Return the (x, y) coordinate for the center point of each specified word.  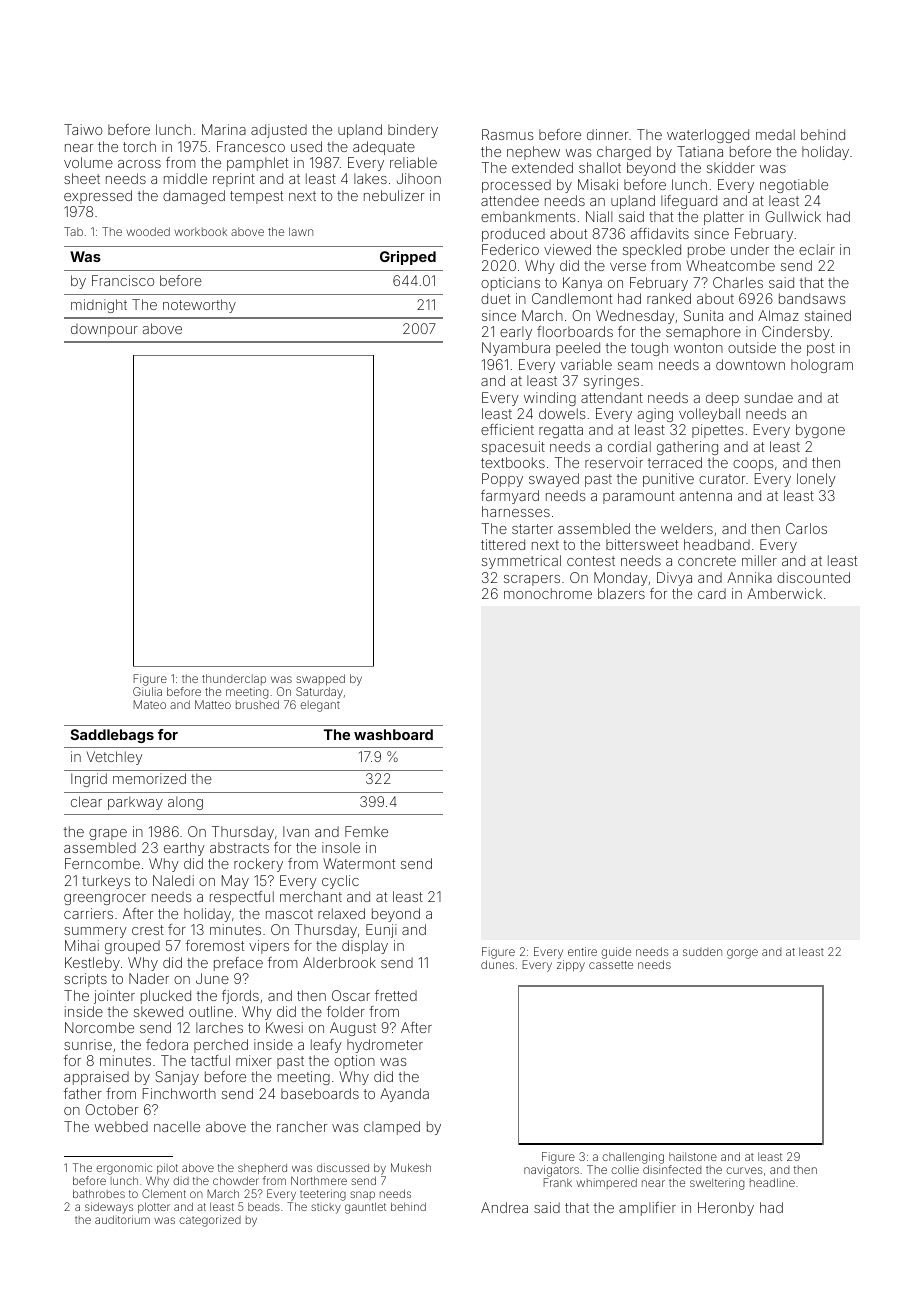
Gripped (408, 258)
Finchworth (179, 1093)
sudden (702, 952)
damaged (194, 197)
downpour (104, 330)
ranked (669, 298)
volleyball (709, 415)
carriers (88, 913)
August (353, 1029)
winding (550, 399)
